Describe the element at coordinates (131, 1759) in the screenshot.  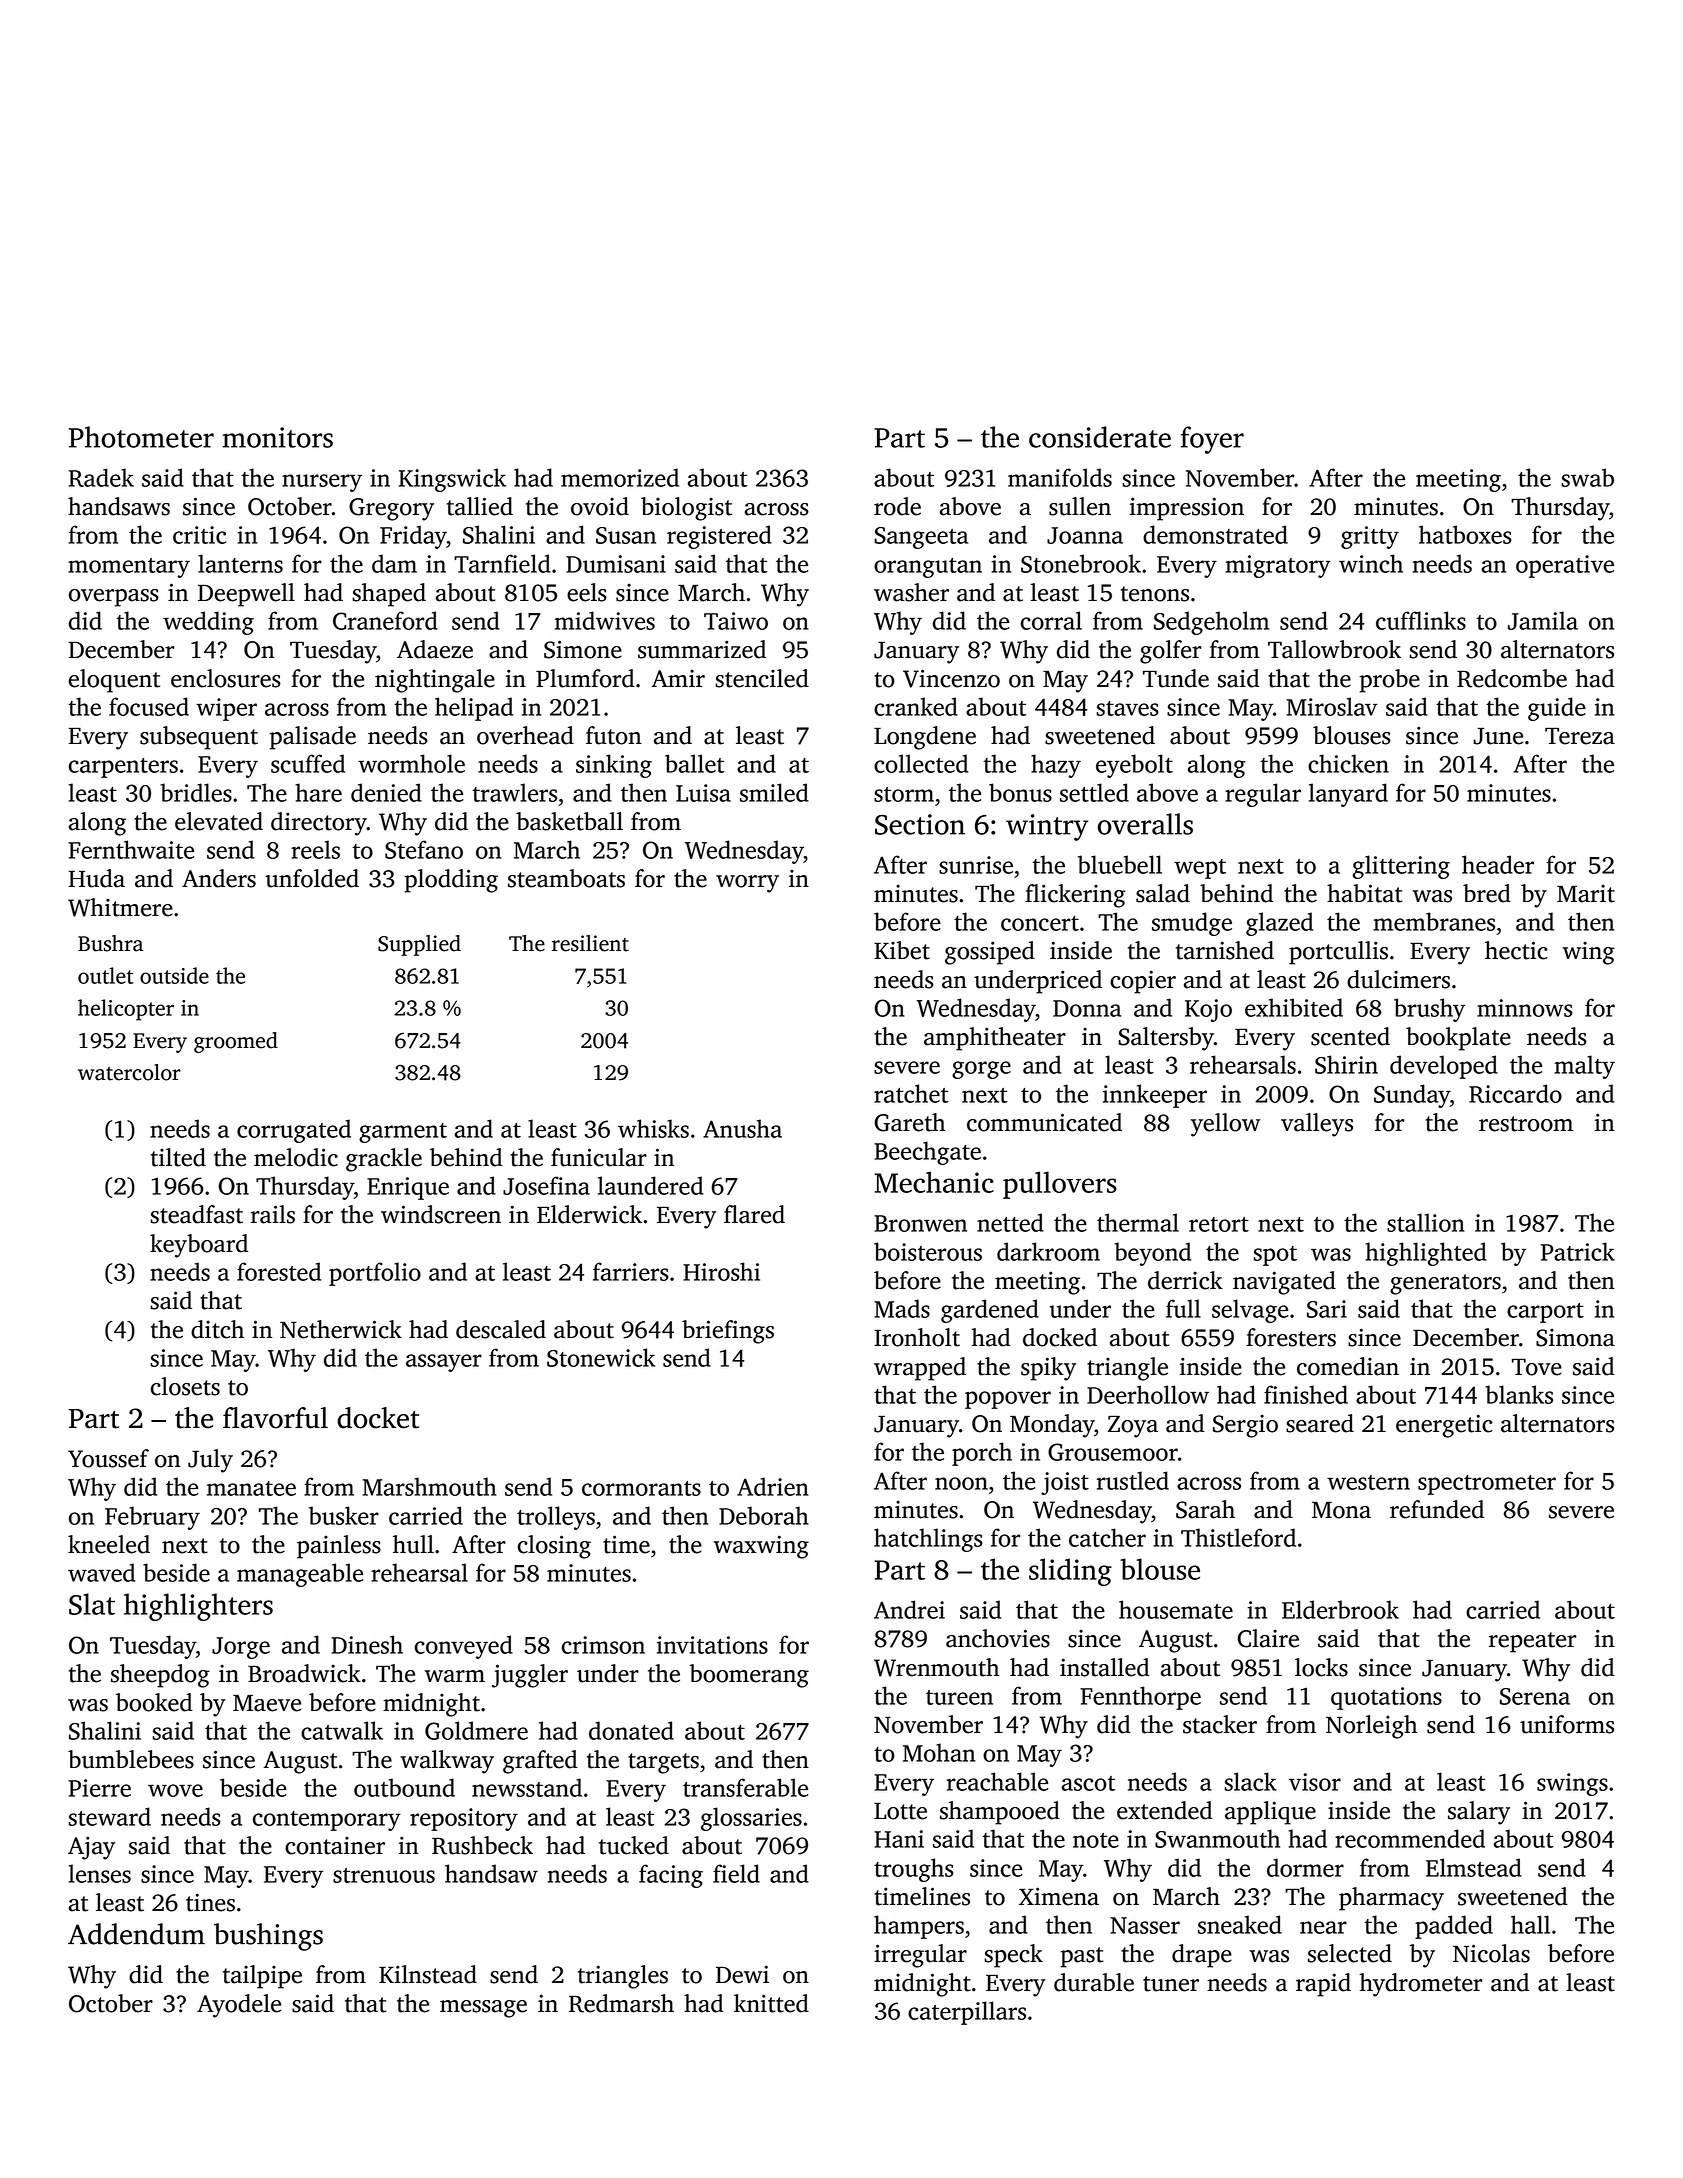
I see `bumblebees` at that location.
